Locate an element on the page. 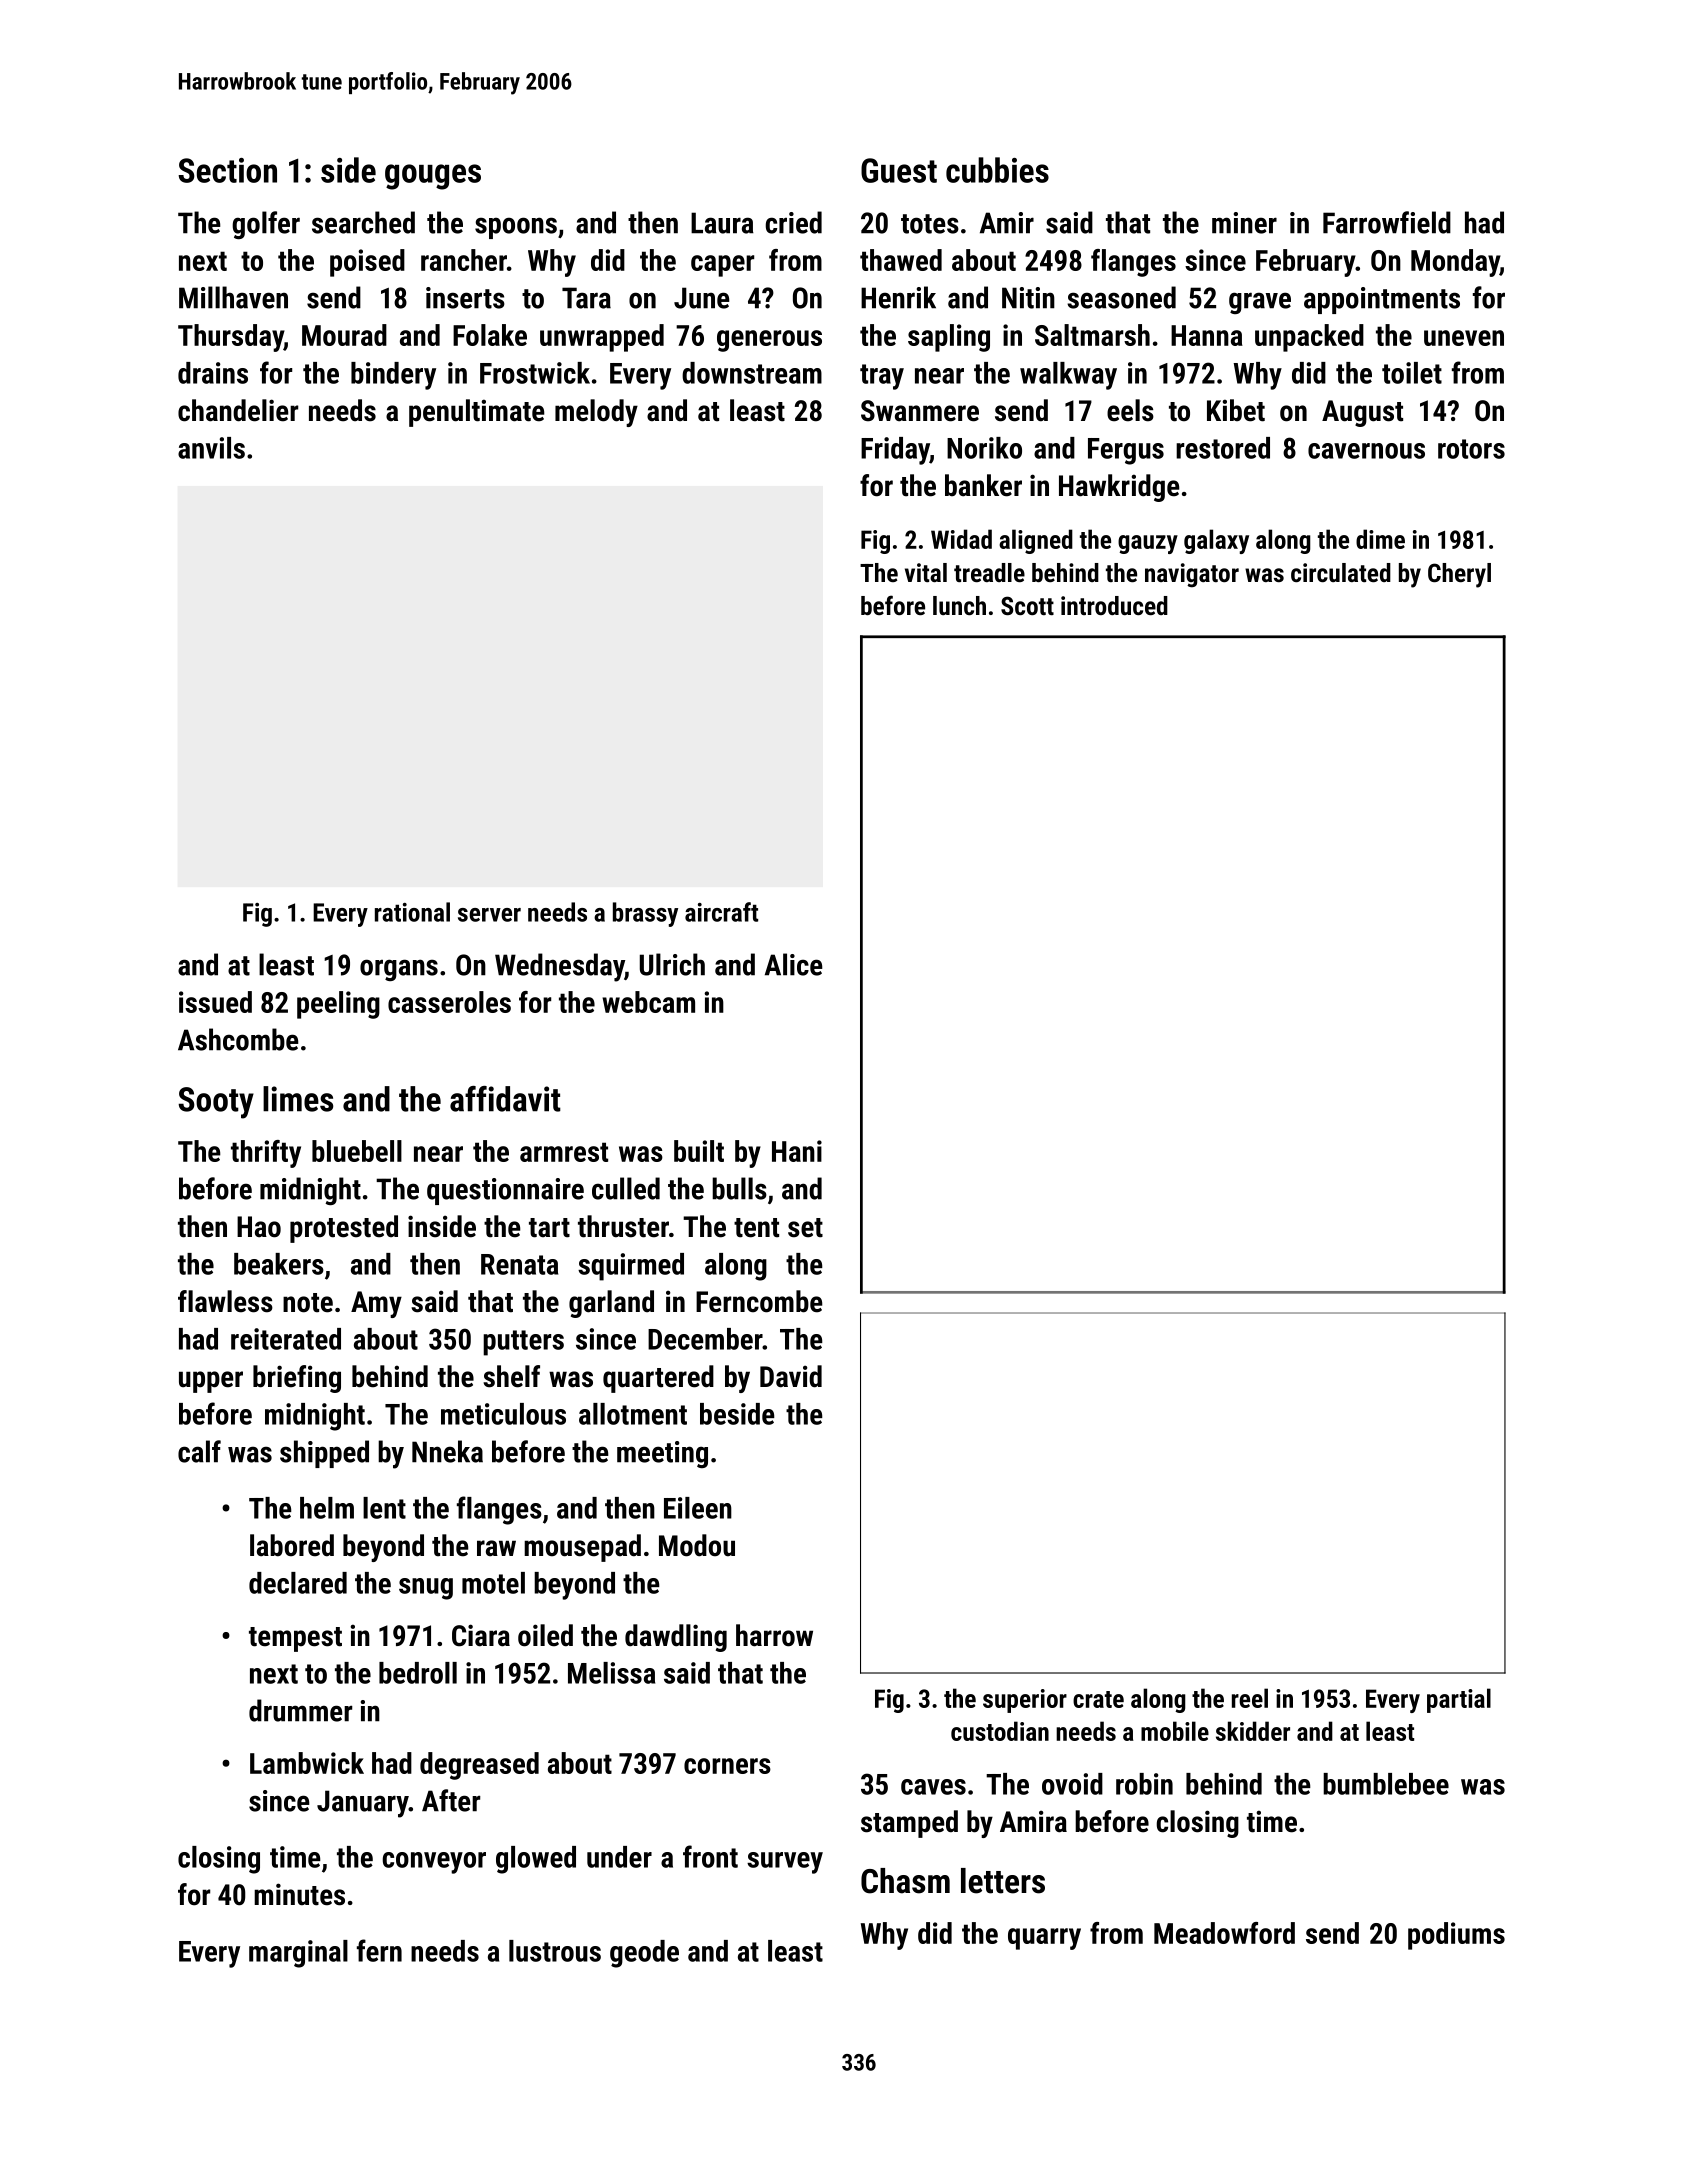 The image size is (1683, 2178). Alice is located at coordinates (794, 964).
